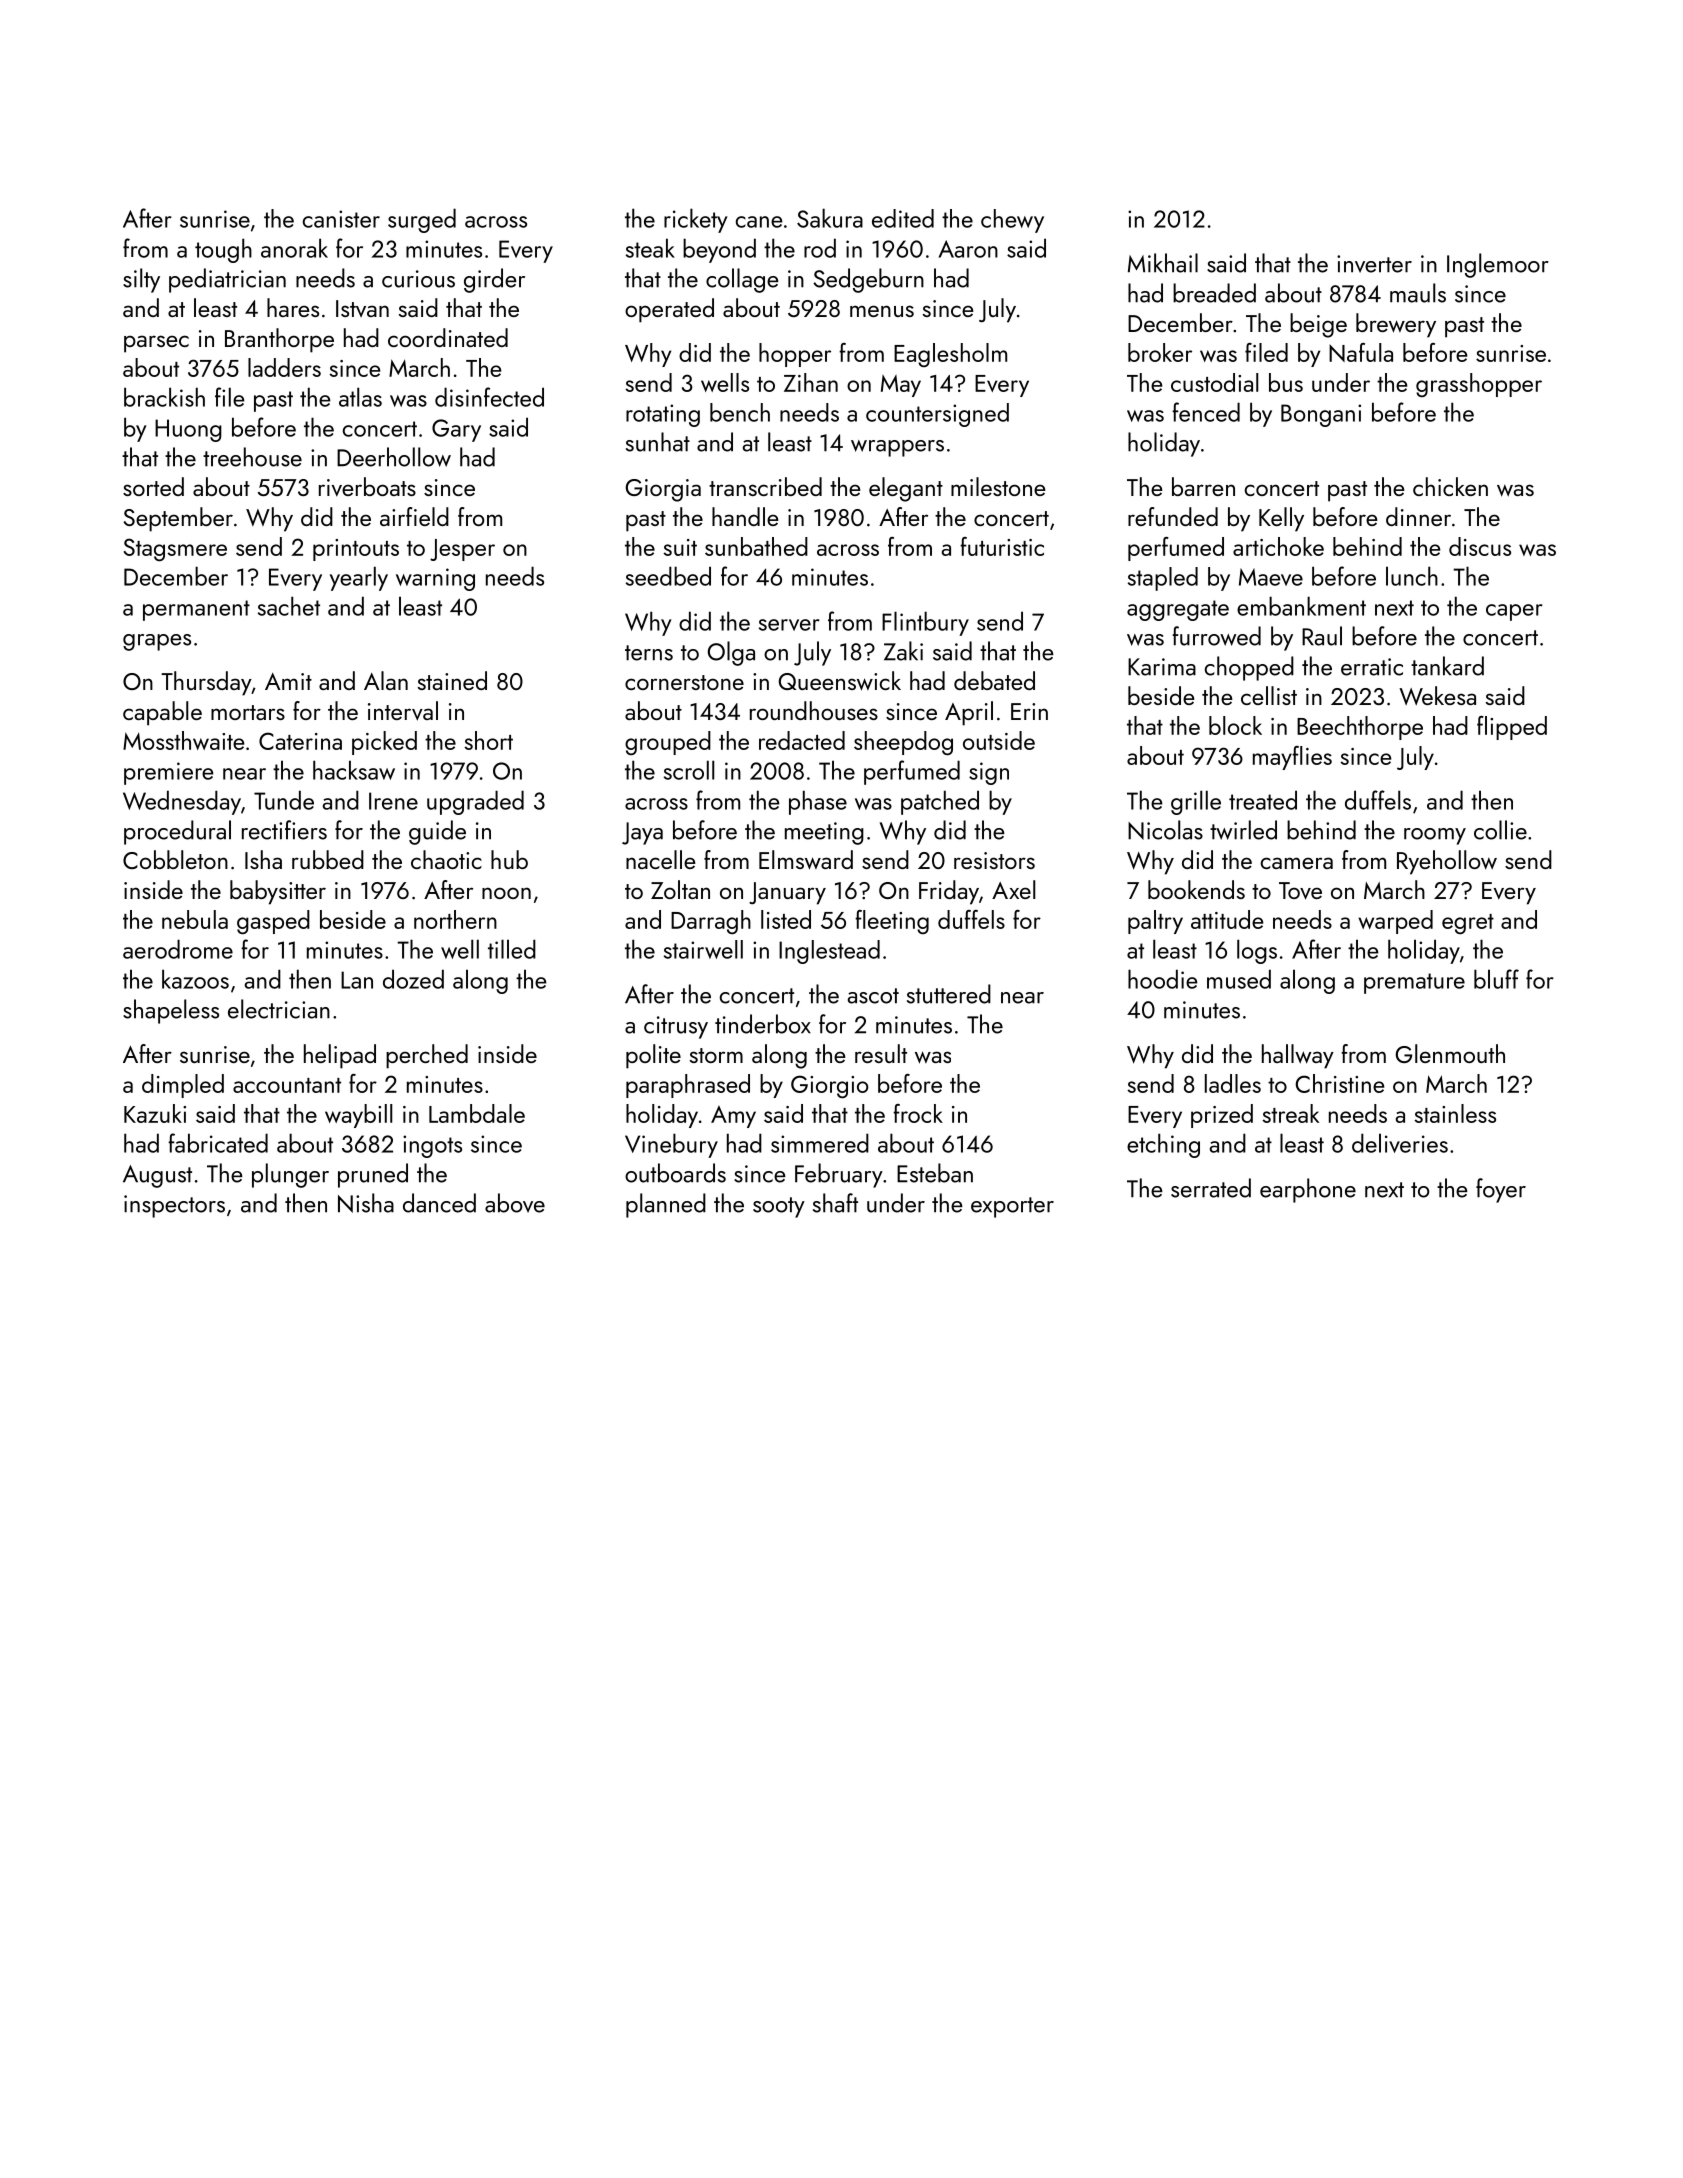  What do you see at coordinates (1206, 412) in the screenshot?
I see `fenced` at bounding box center [1206, 412].
